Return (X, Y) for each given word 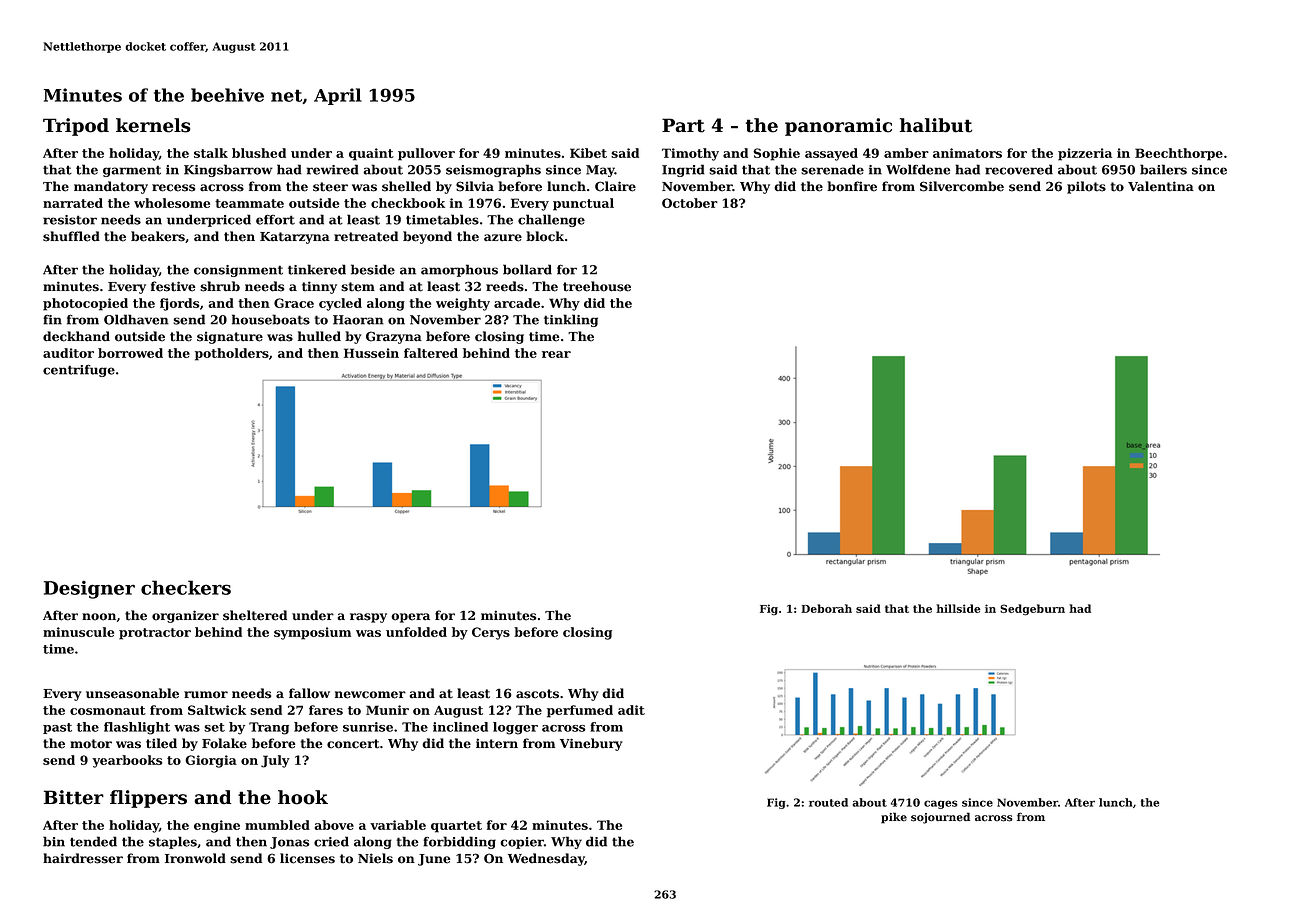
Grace (294, 303)
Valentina (1161, 186)
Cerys (491, 633)
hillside (958, 608)
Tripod (76, 127)
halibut (936, 125)
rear (556, 354)
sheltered (255, 615)
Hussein (371, 353)
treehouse (597, 286)
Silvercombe (962, 186)
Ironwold (195, 858)
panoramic (838, 127)
